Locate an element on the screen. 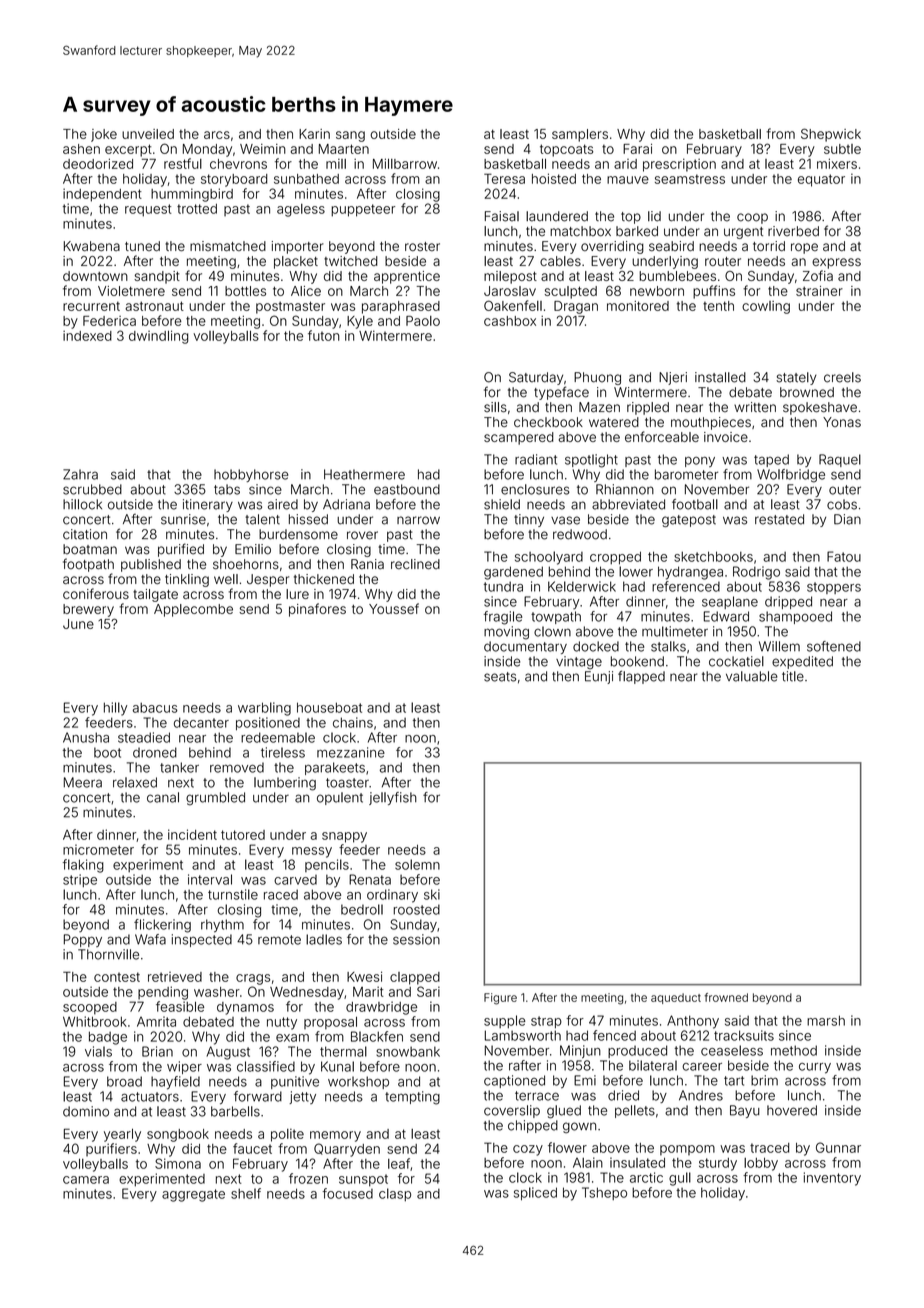 The width and height of the screenshot is (924, 1308). ageless is located at coordinates (301, 210).
